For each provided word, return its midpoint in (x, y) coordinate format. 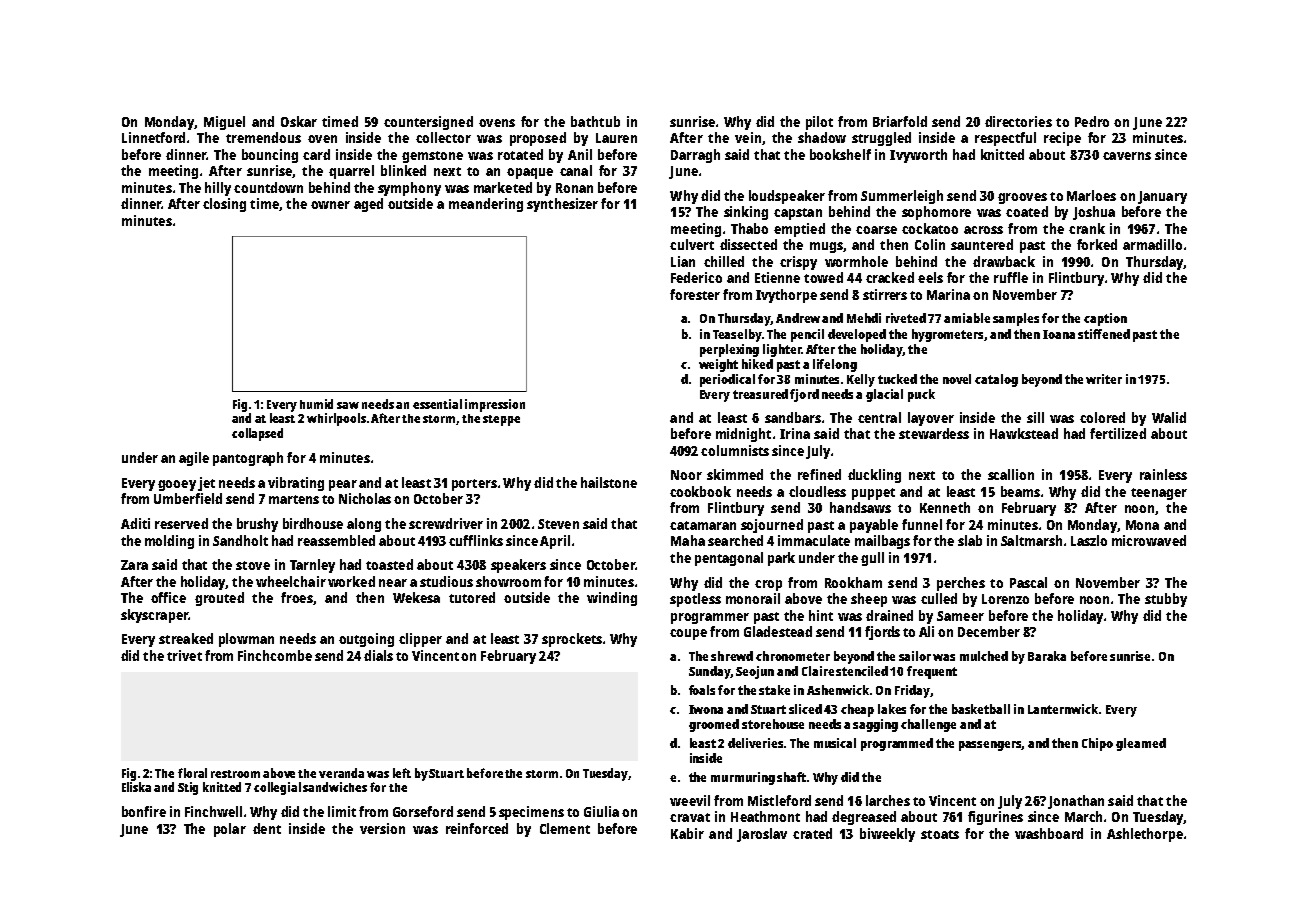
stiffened (1104, 334)
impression (495, 405)
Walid (1169, 417)
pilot (819, 123)
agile (194, 459)
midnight (743, 435)
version (382, 828)
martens (294, 499)
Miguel (224, 123)
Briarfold (900, 121)
